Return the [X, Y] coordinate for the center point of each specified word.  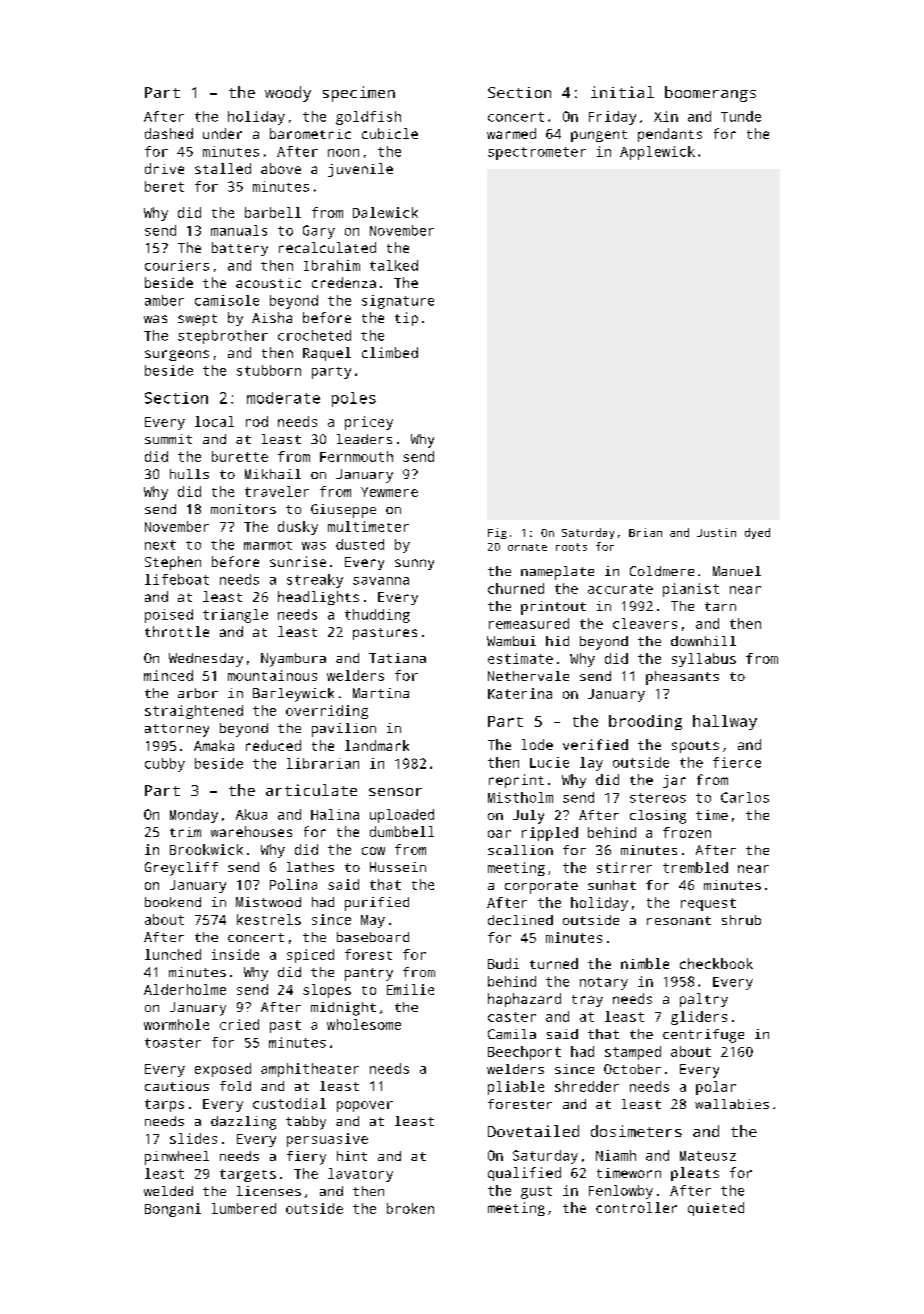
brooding [645, 722]
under [222, 133]
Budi [503, 963]
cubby [165, 765]
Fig [497, 533]
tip [406, 319]
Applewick [657, 153]
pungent [599, 136]
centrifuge [703, 1036]
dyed [757, 533]
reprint [516, 781]
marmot [268, 545]
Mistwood [268, 902]
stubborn [269, 370]
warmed [511, 133]
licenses [269, 1191]
